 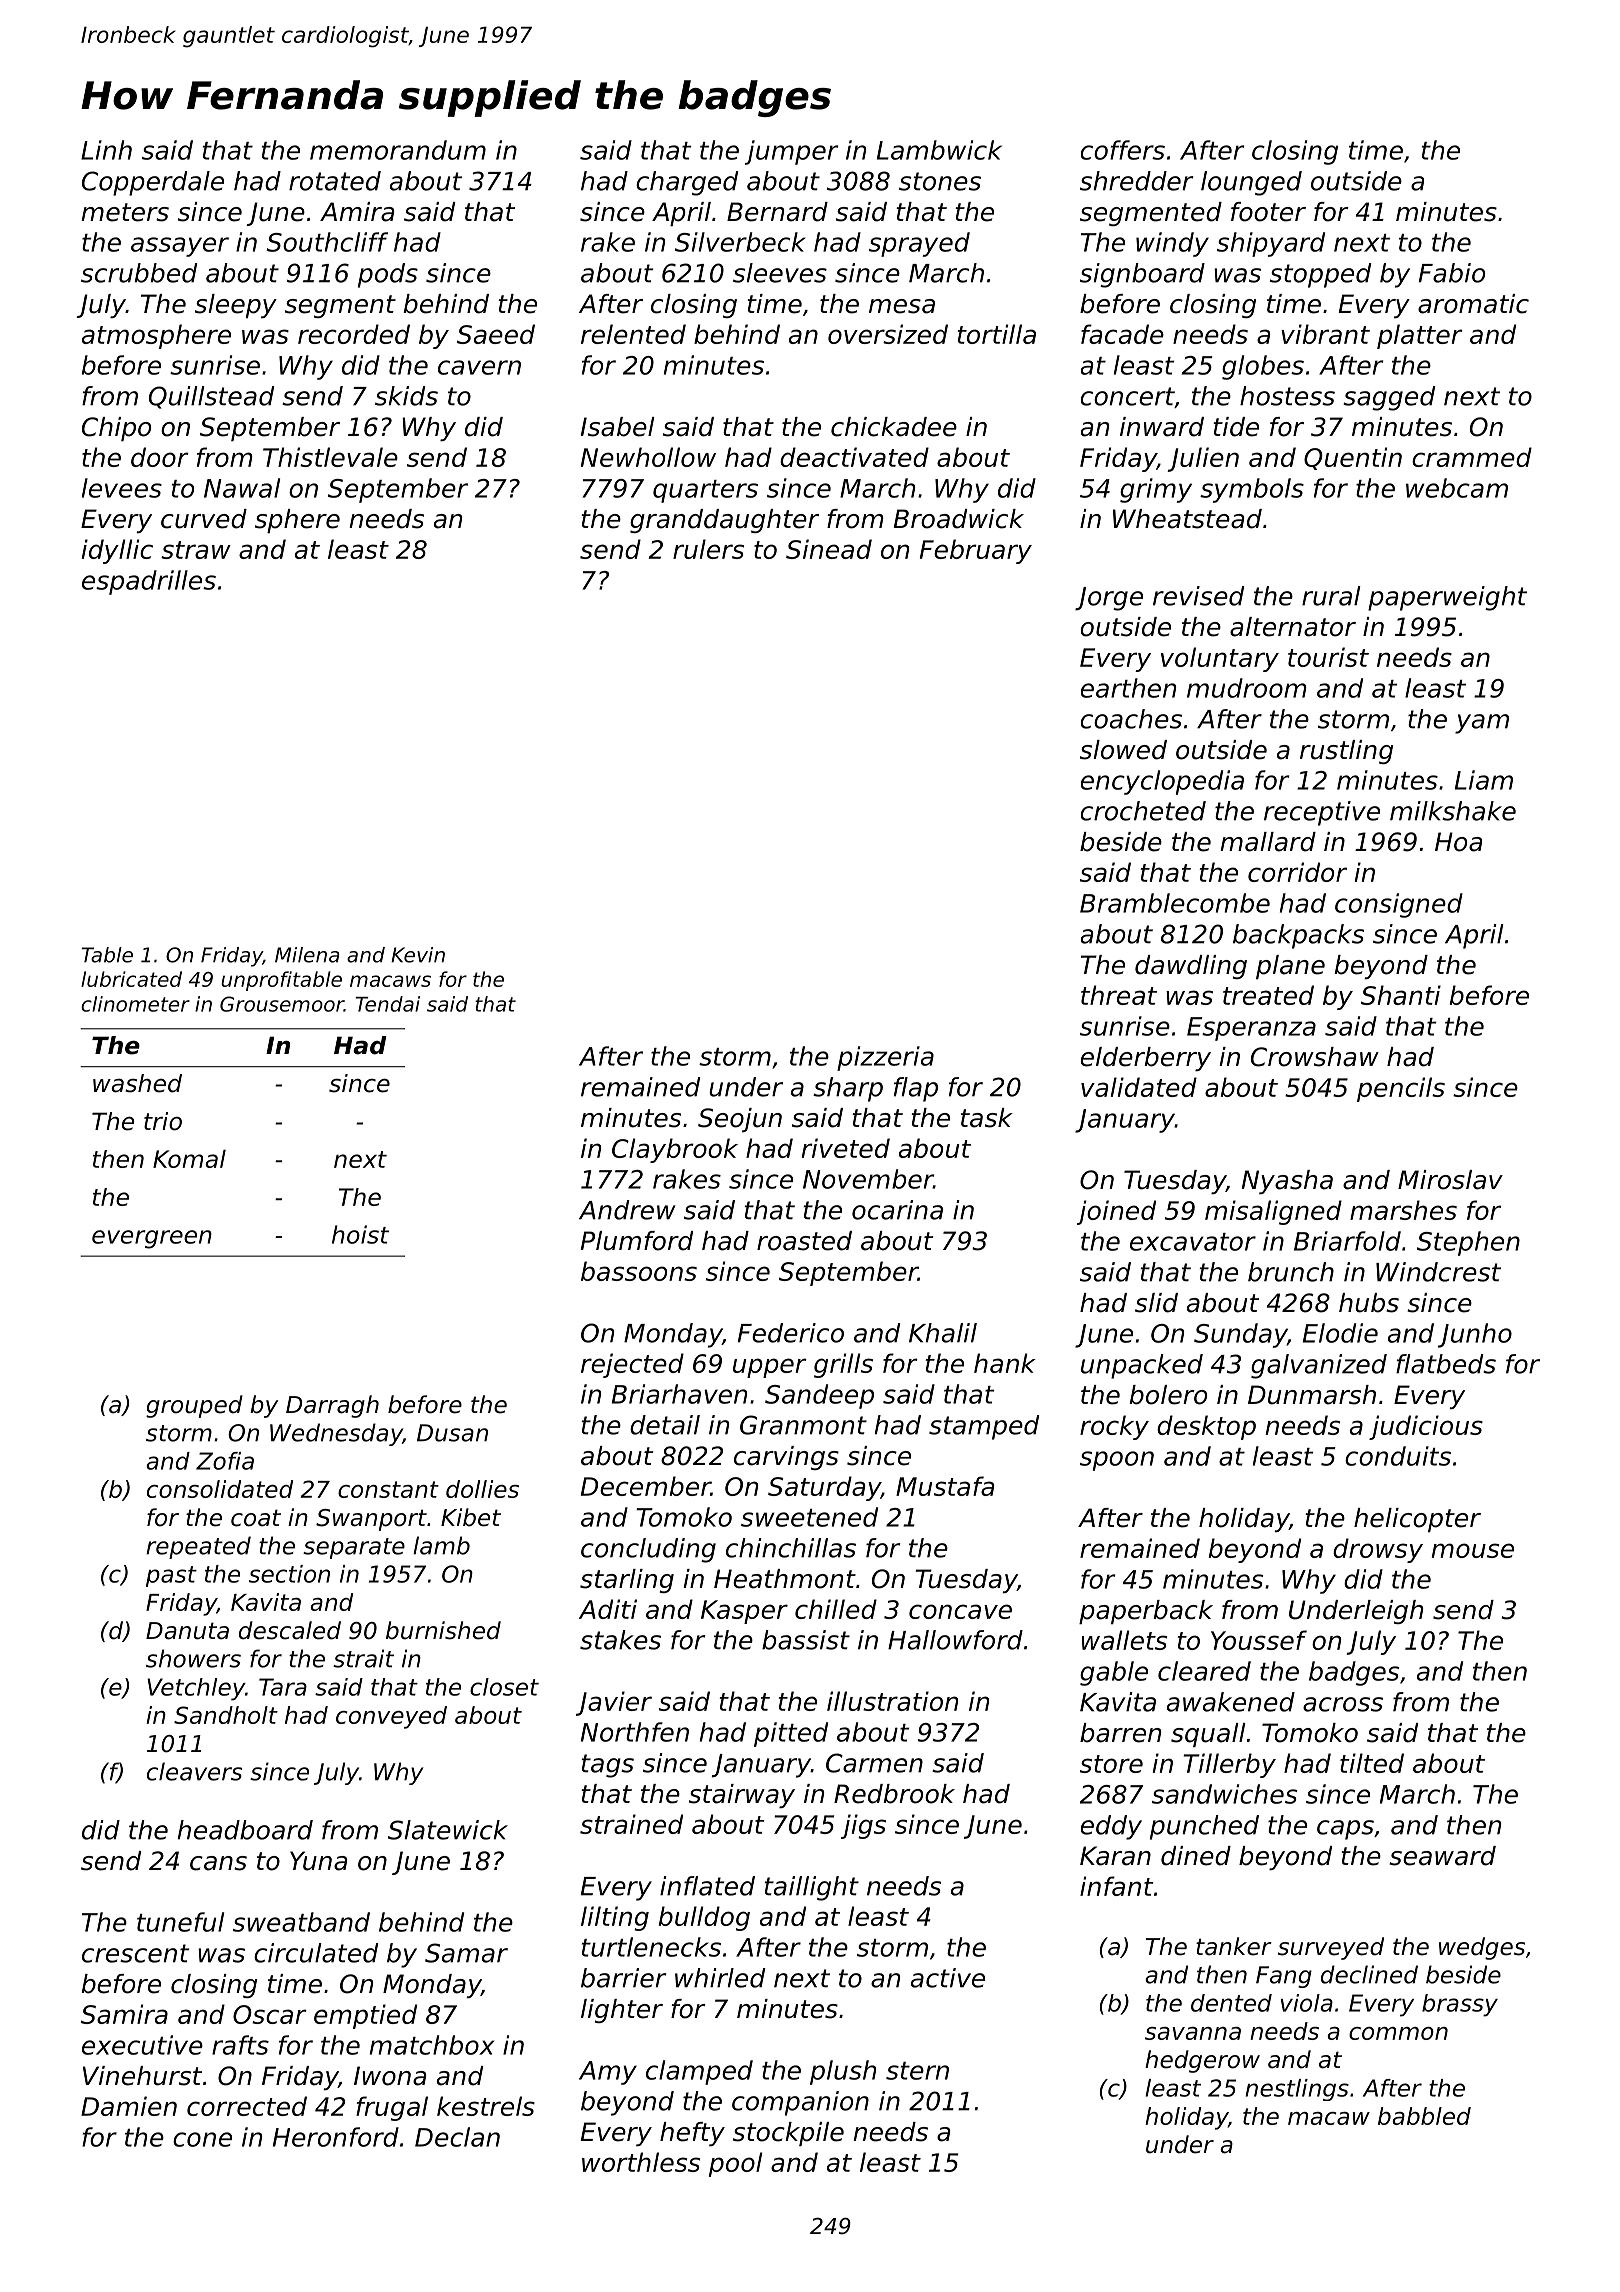 What do you see at coordinates (152, 1239) in the screenshot?
I see `evergreen` at bounding box center [152, 1239].
